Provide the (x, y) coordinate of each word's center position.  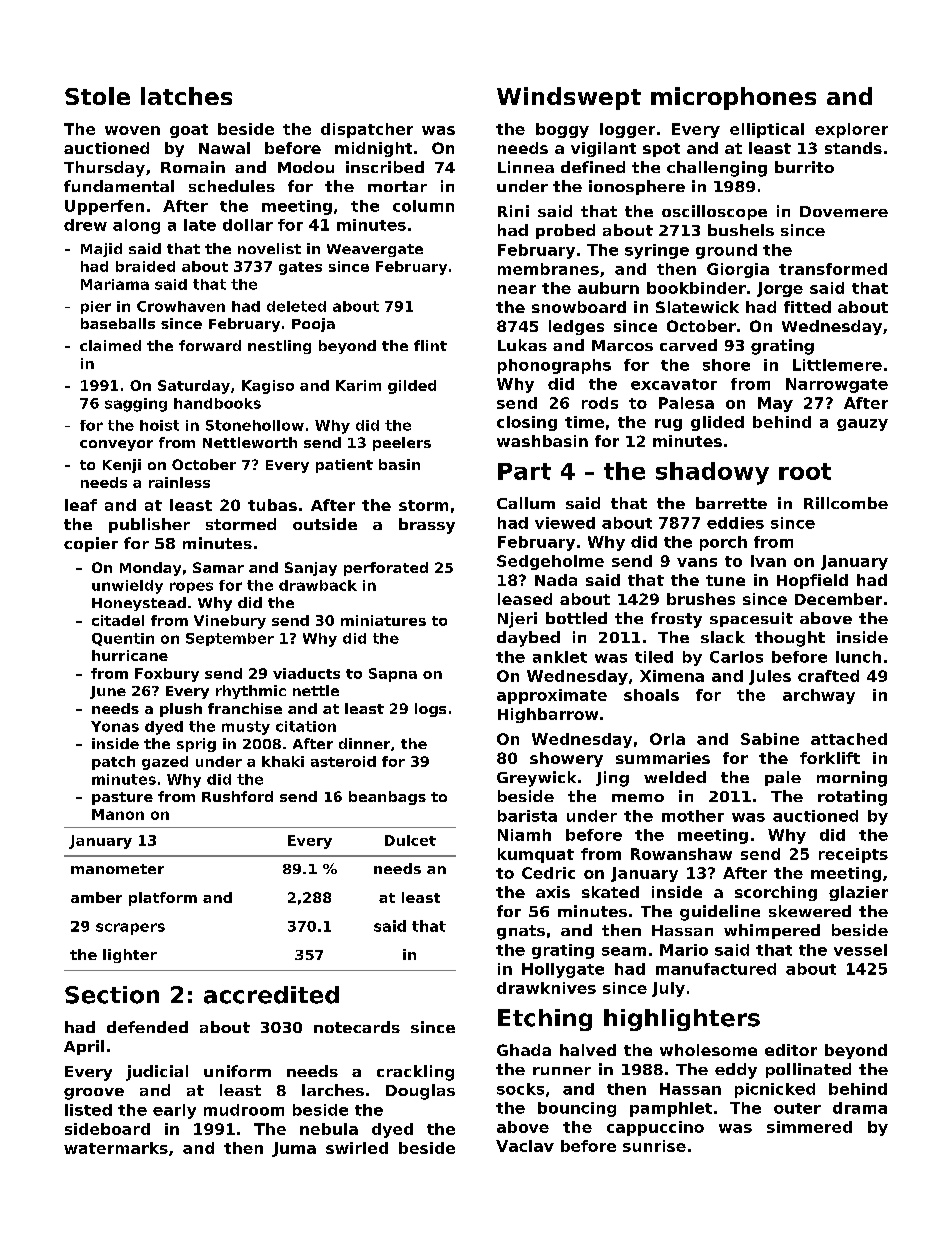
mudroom (244, 1110)
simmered (809, 1127)
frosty (676, 620)
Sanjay (311, 569)
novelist (269, 248)
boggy (562, 130)
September (230, 639)
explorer (851, 130)
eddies (735, 523)
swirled (357, 1148)
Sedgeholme (550, 562)
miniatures (383, 620)
